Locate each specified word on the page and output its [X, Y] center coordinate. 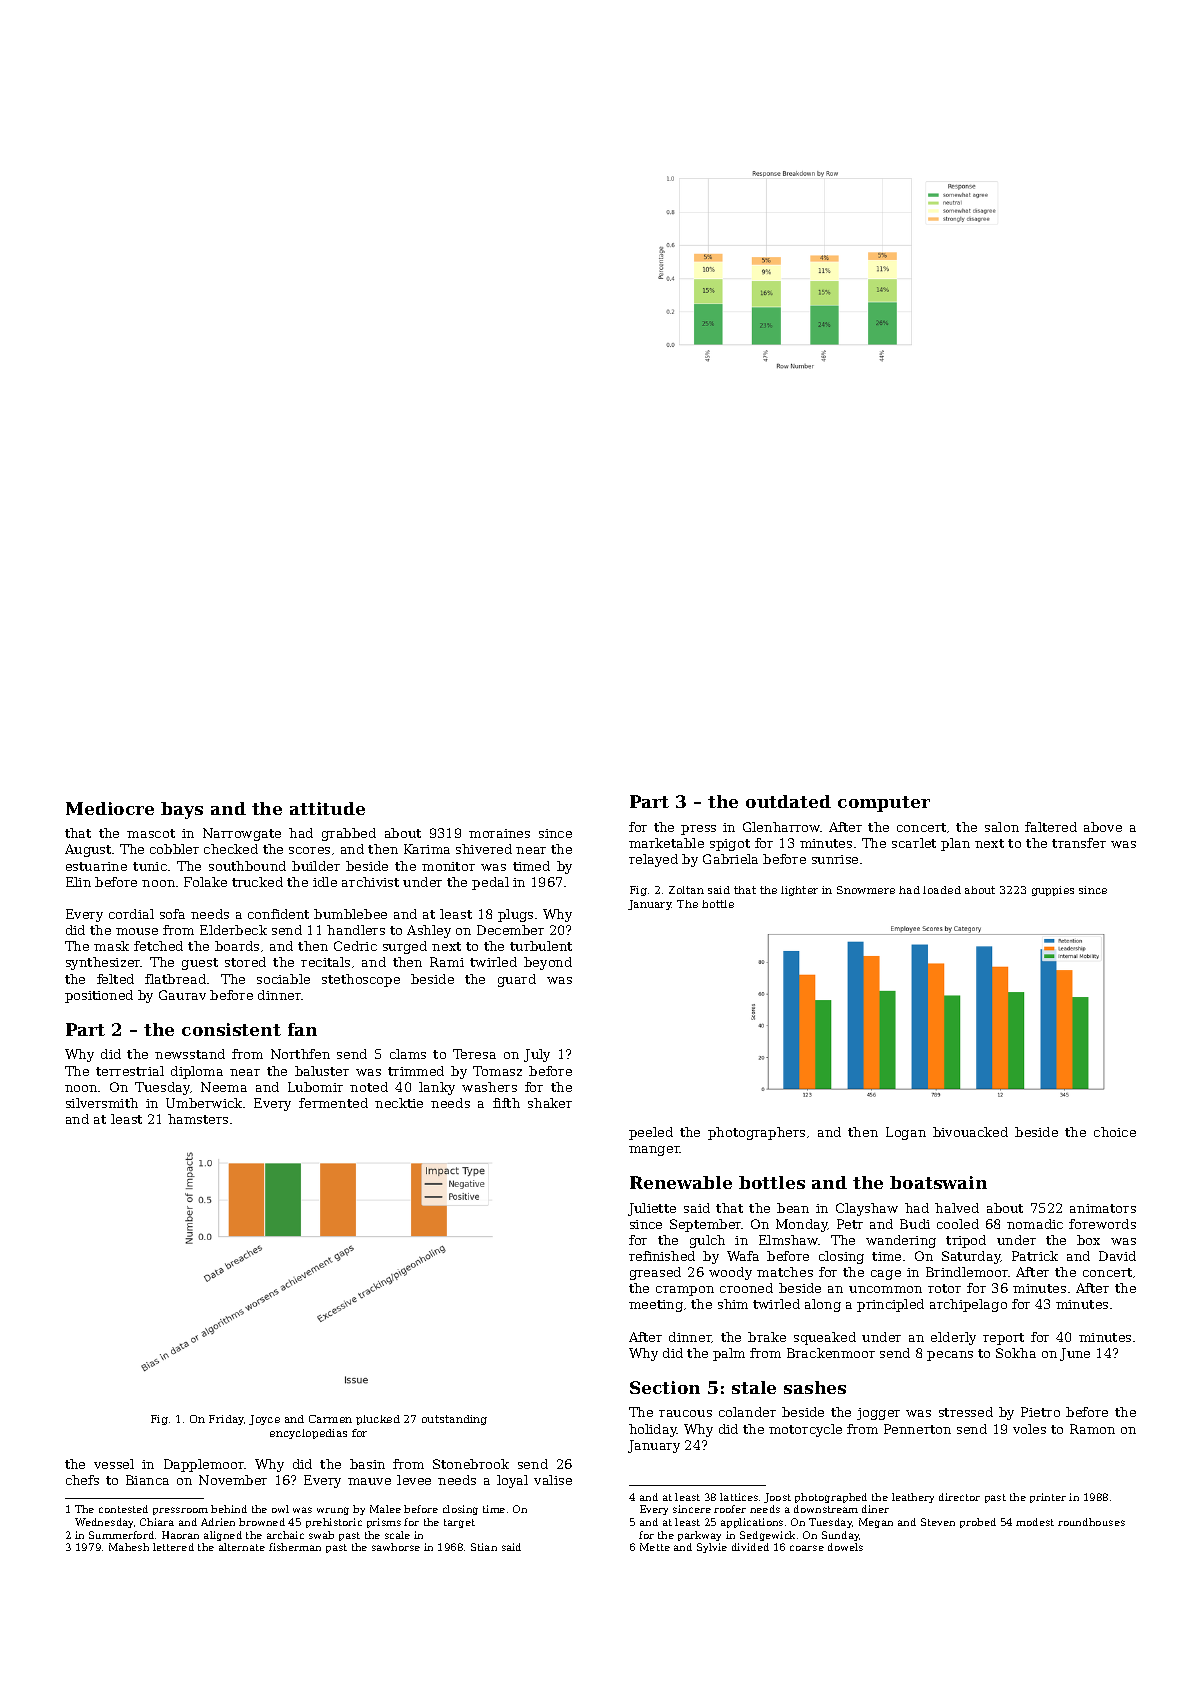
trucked [257, 882]
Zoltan [686, 890]
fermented [333, 1103]
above [1103, 827]
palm [729, 1354]
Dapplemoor [204, 1465]
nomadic [1035, 1224]
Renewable [681, 1182]
